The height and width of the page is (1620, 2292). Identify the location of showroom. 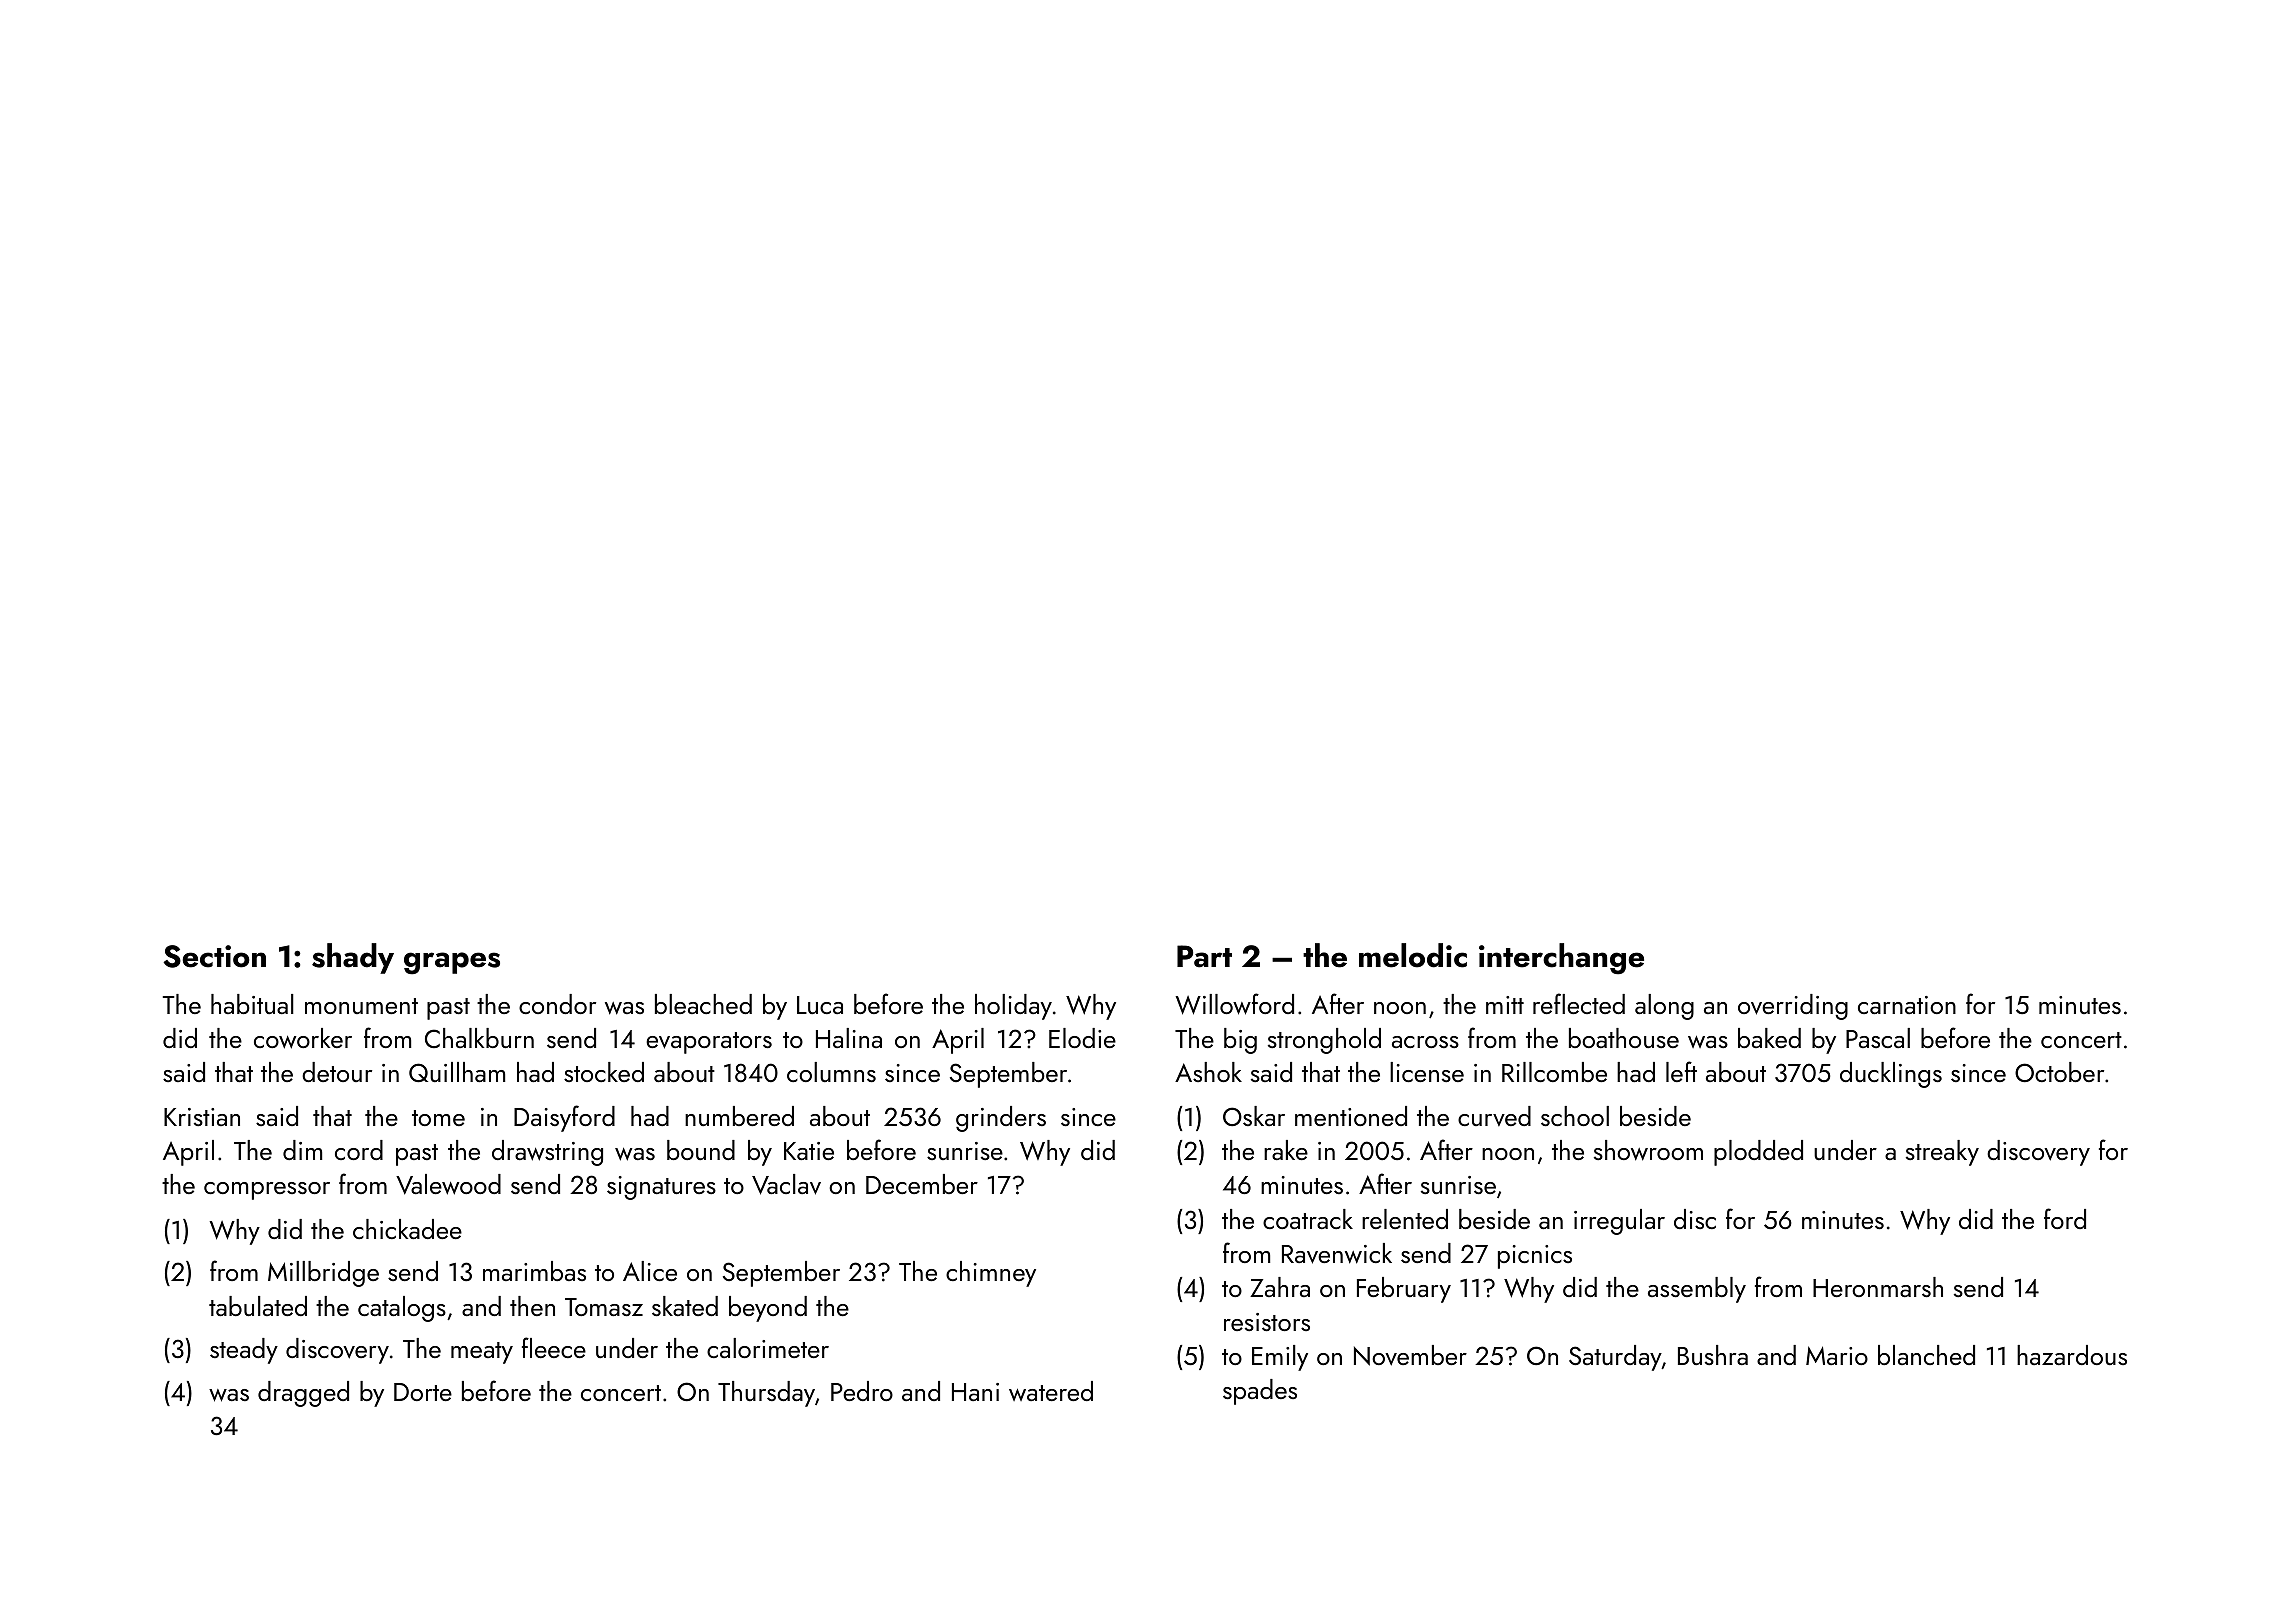
(1648, 1150).
